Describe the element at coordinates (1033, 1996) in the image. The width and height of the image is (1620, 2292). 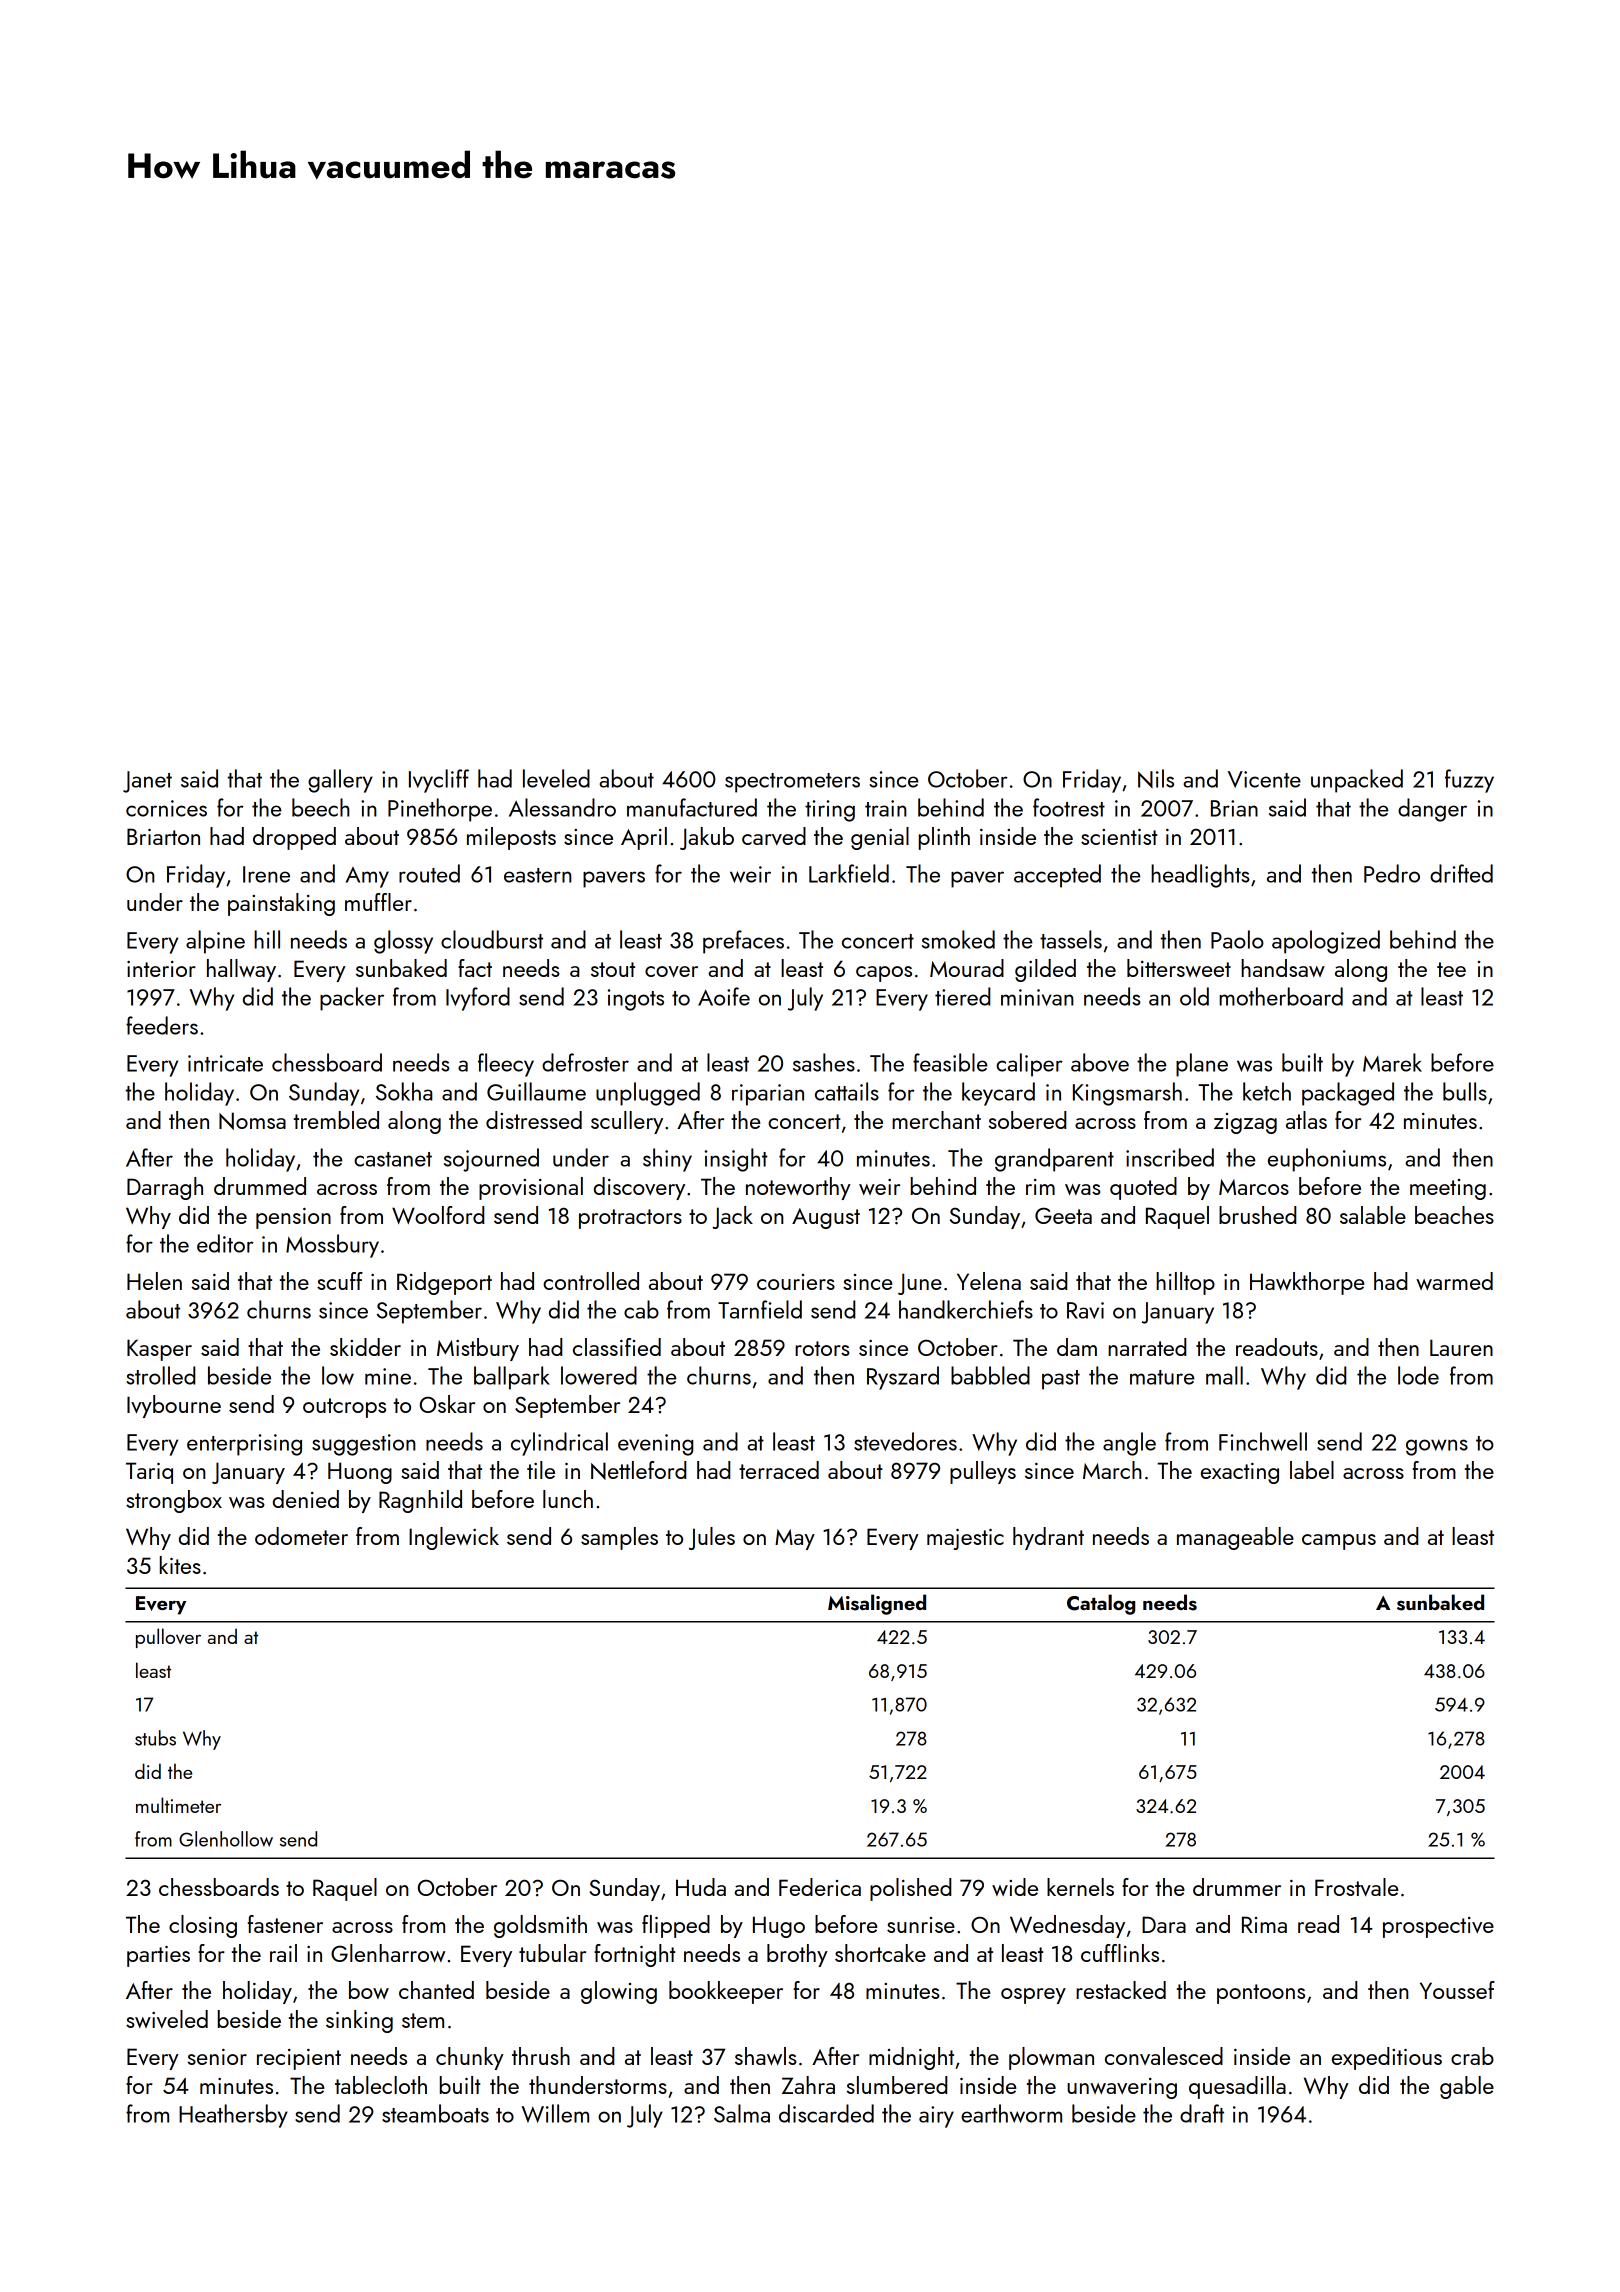
I see `osprey` at that location.
